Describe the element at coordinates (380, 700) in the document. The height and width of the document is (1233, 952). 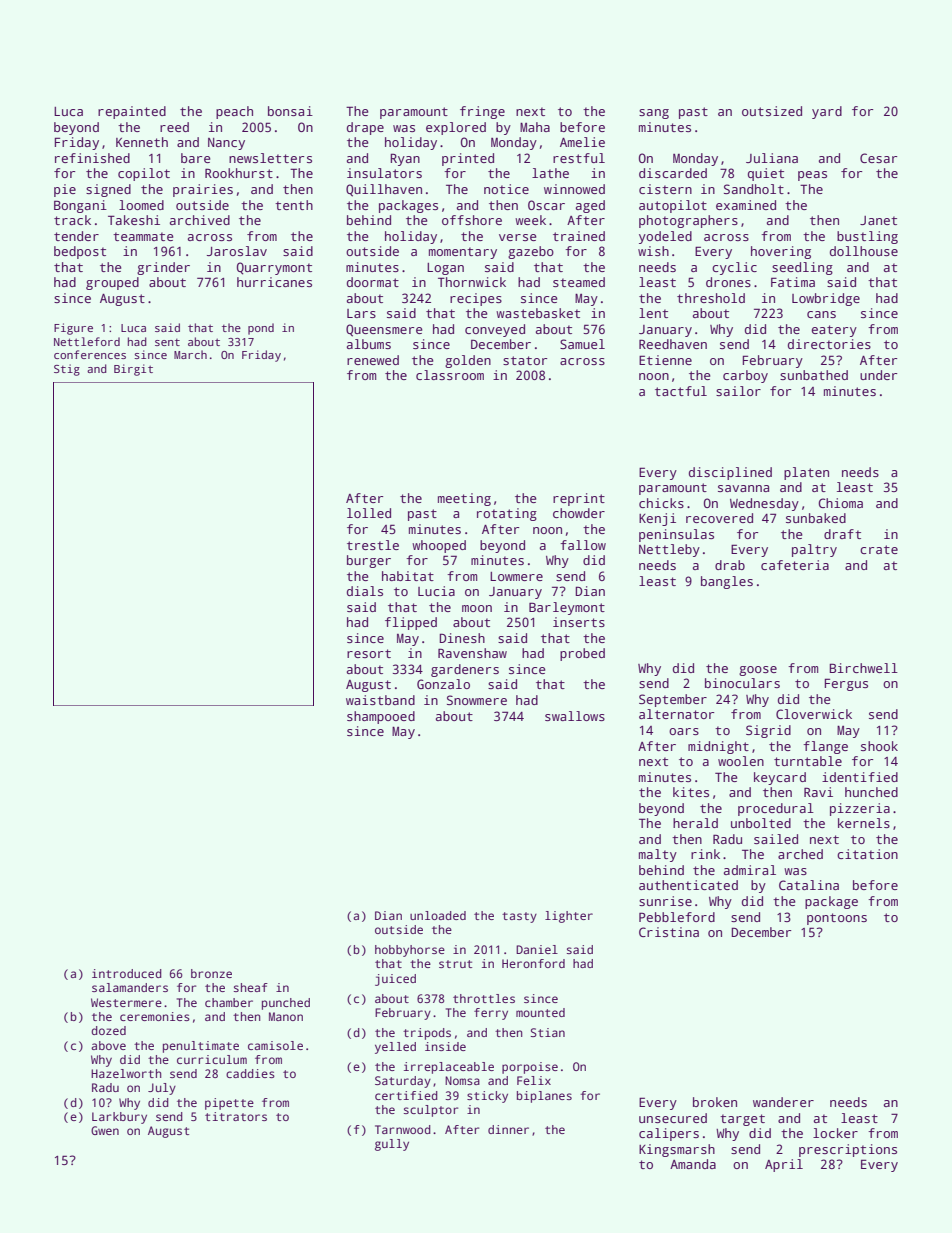
I see `waistband` at that location.
